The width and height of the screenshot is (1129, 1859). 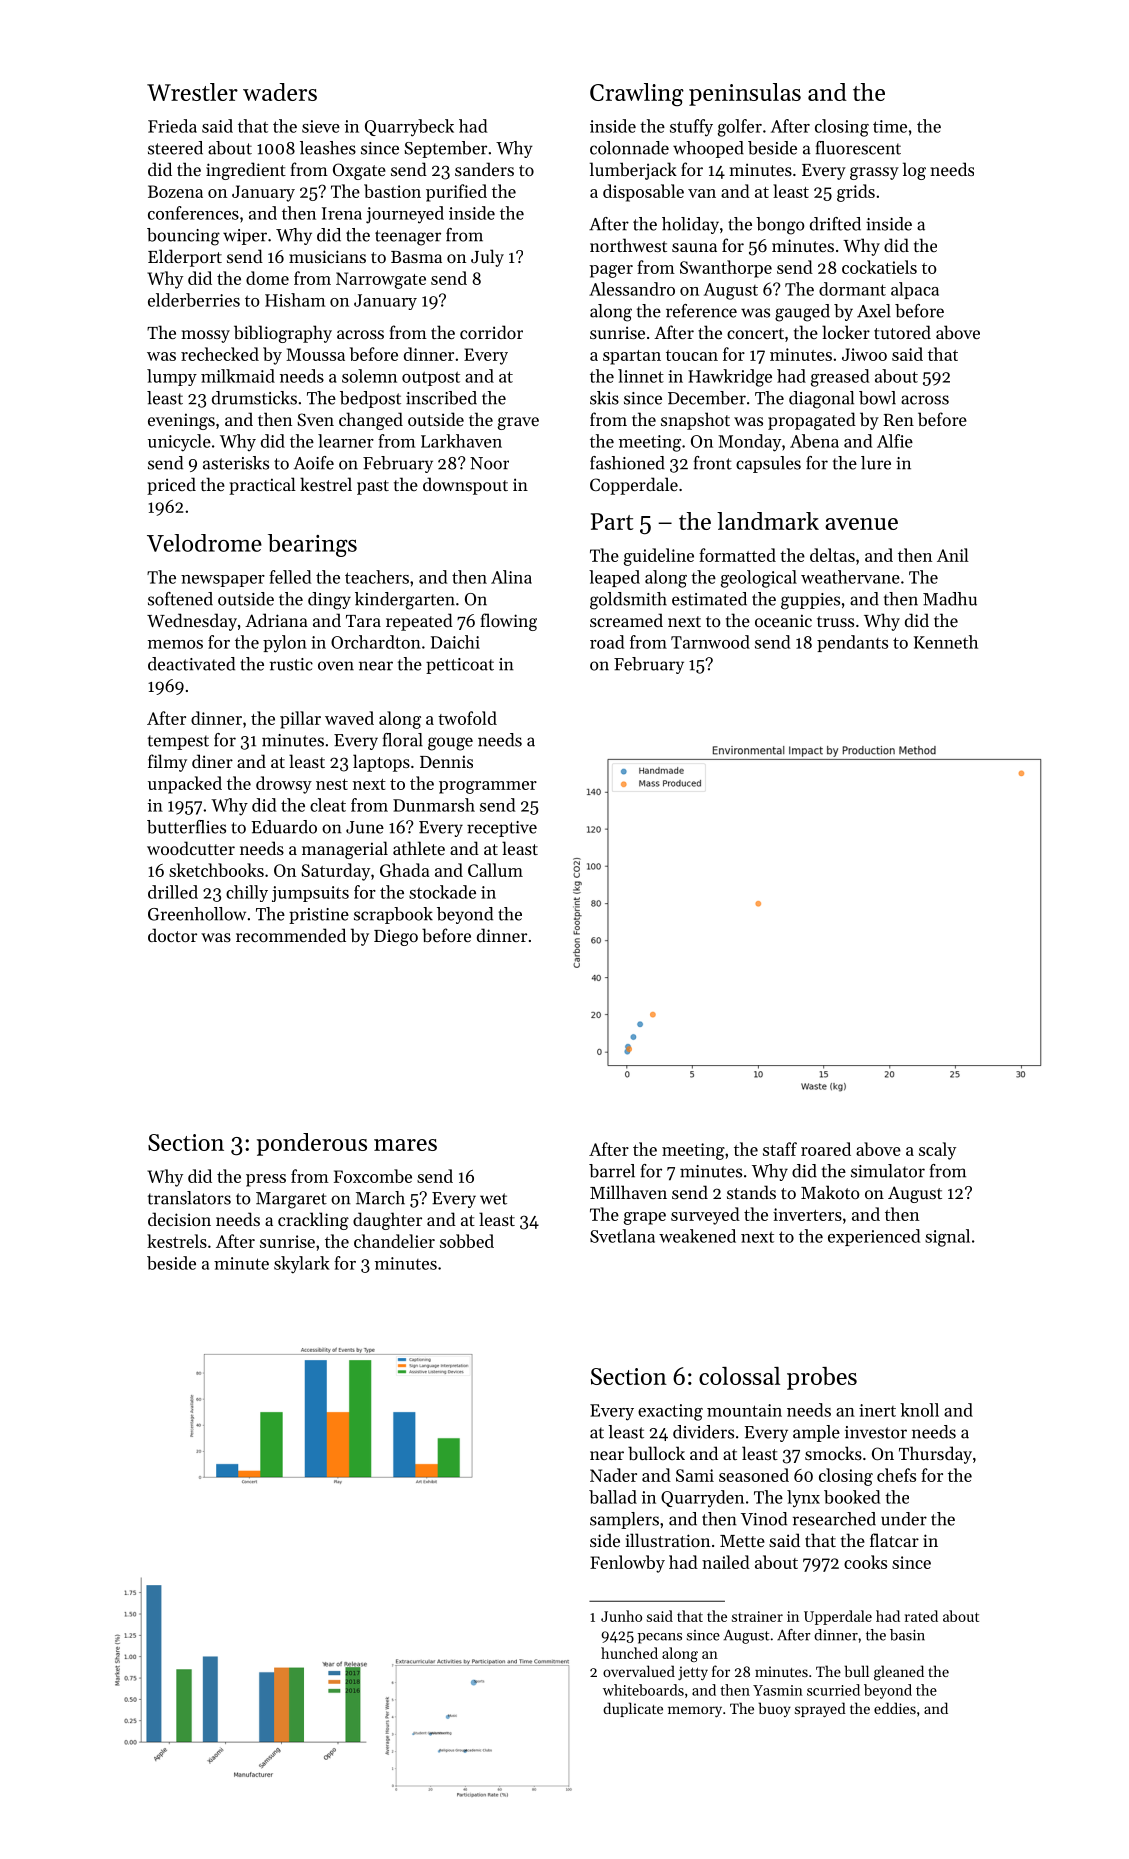 What do you see at coordinates (697, 1236) in the screenshot?
I see `weakened` at bounding box center [697, 1236].
